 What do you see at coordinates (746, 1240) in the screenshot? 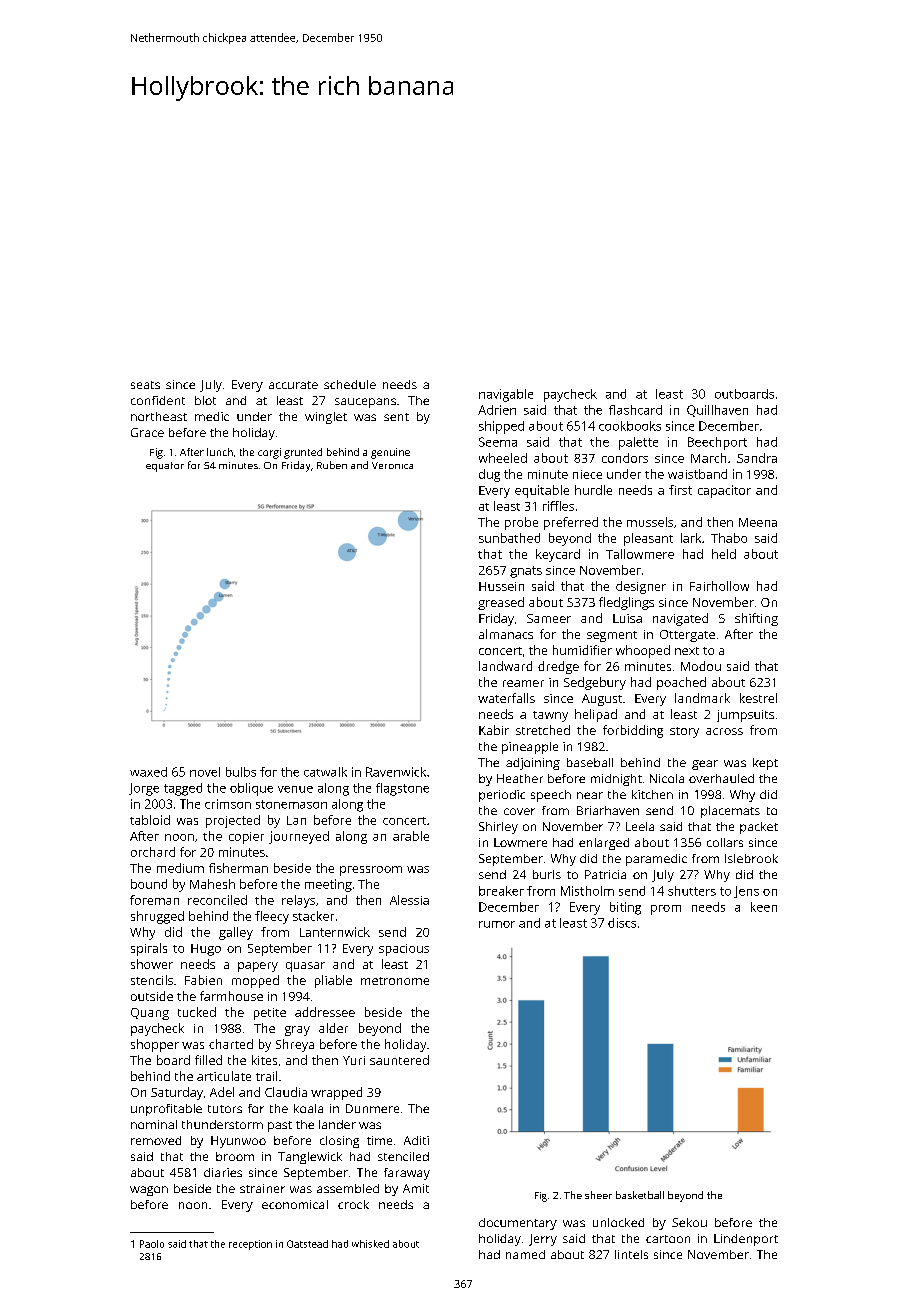
I see `Lindenport` at bounding box center [746, 1240].
